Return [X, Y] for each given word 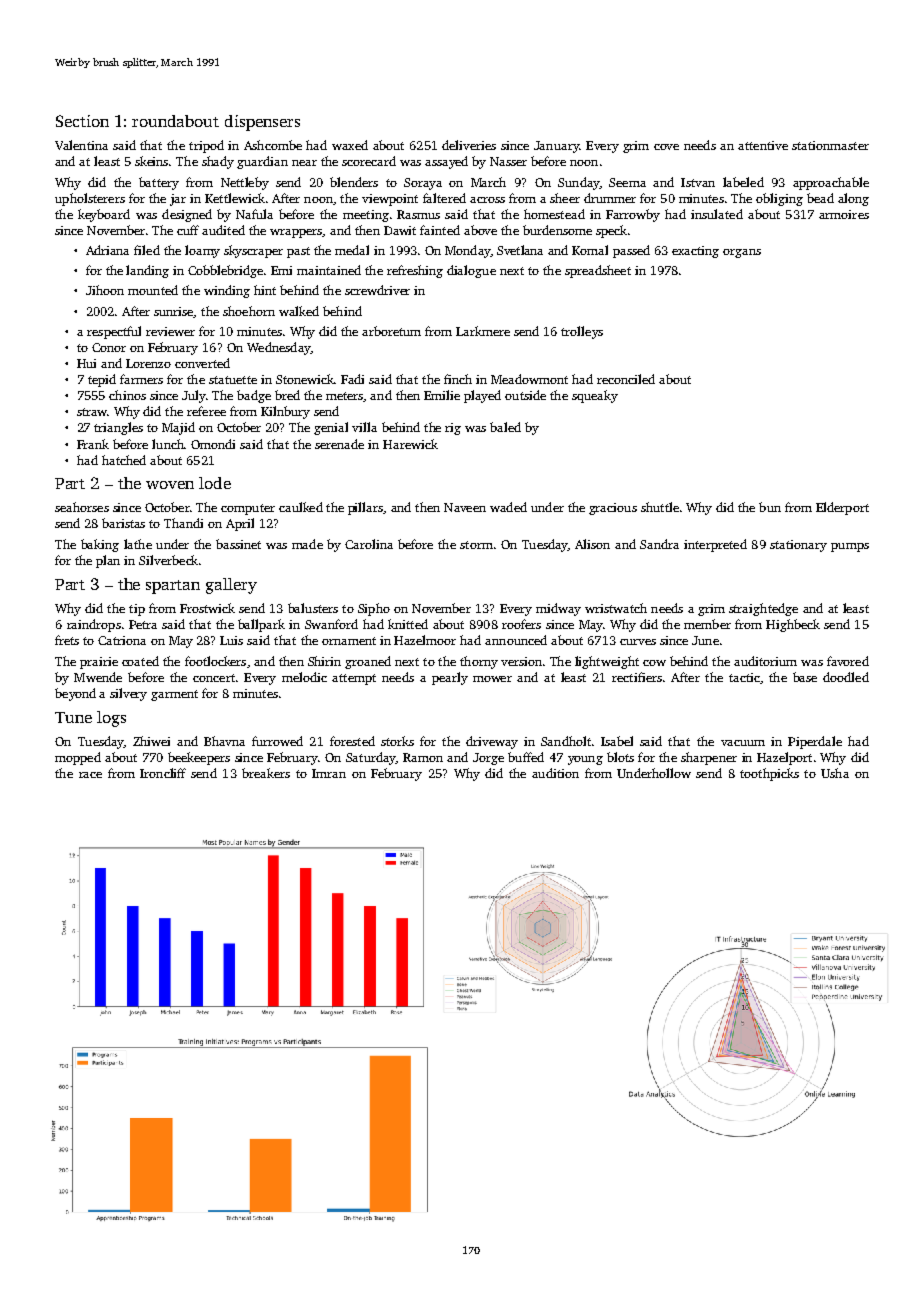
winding [227, 291]
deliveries [469, 145]
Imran [329, 773]
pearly [450, 678]
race [90, 775]
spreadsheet [598, 271]
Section [82, 121]
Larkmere [483, 331]
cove [666, 147]
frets [67, 640]
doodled [846, 677]
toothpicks [769, 774]
